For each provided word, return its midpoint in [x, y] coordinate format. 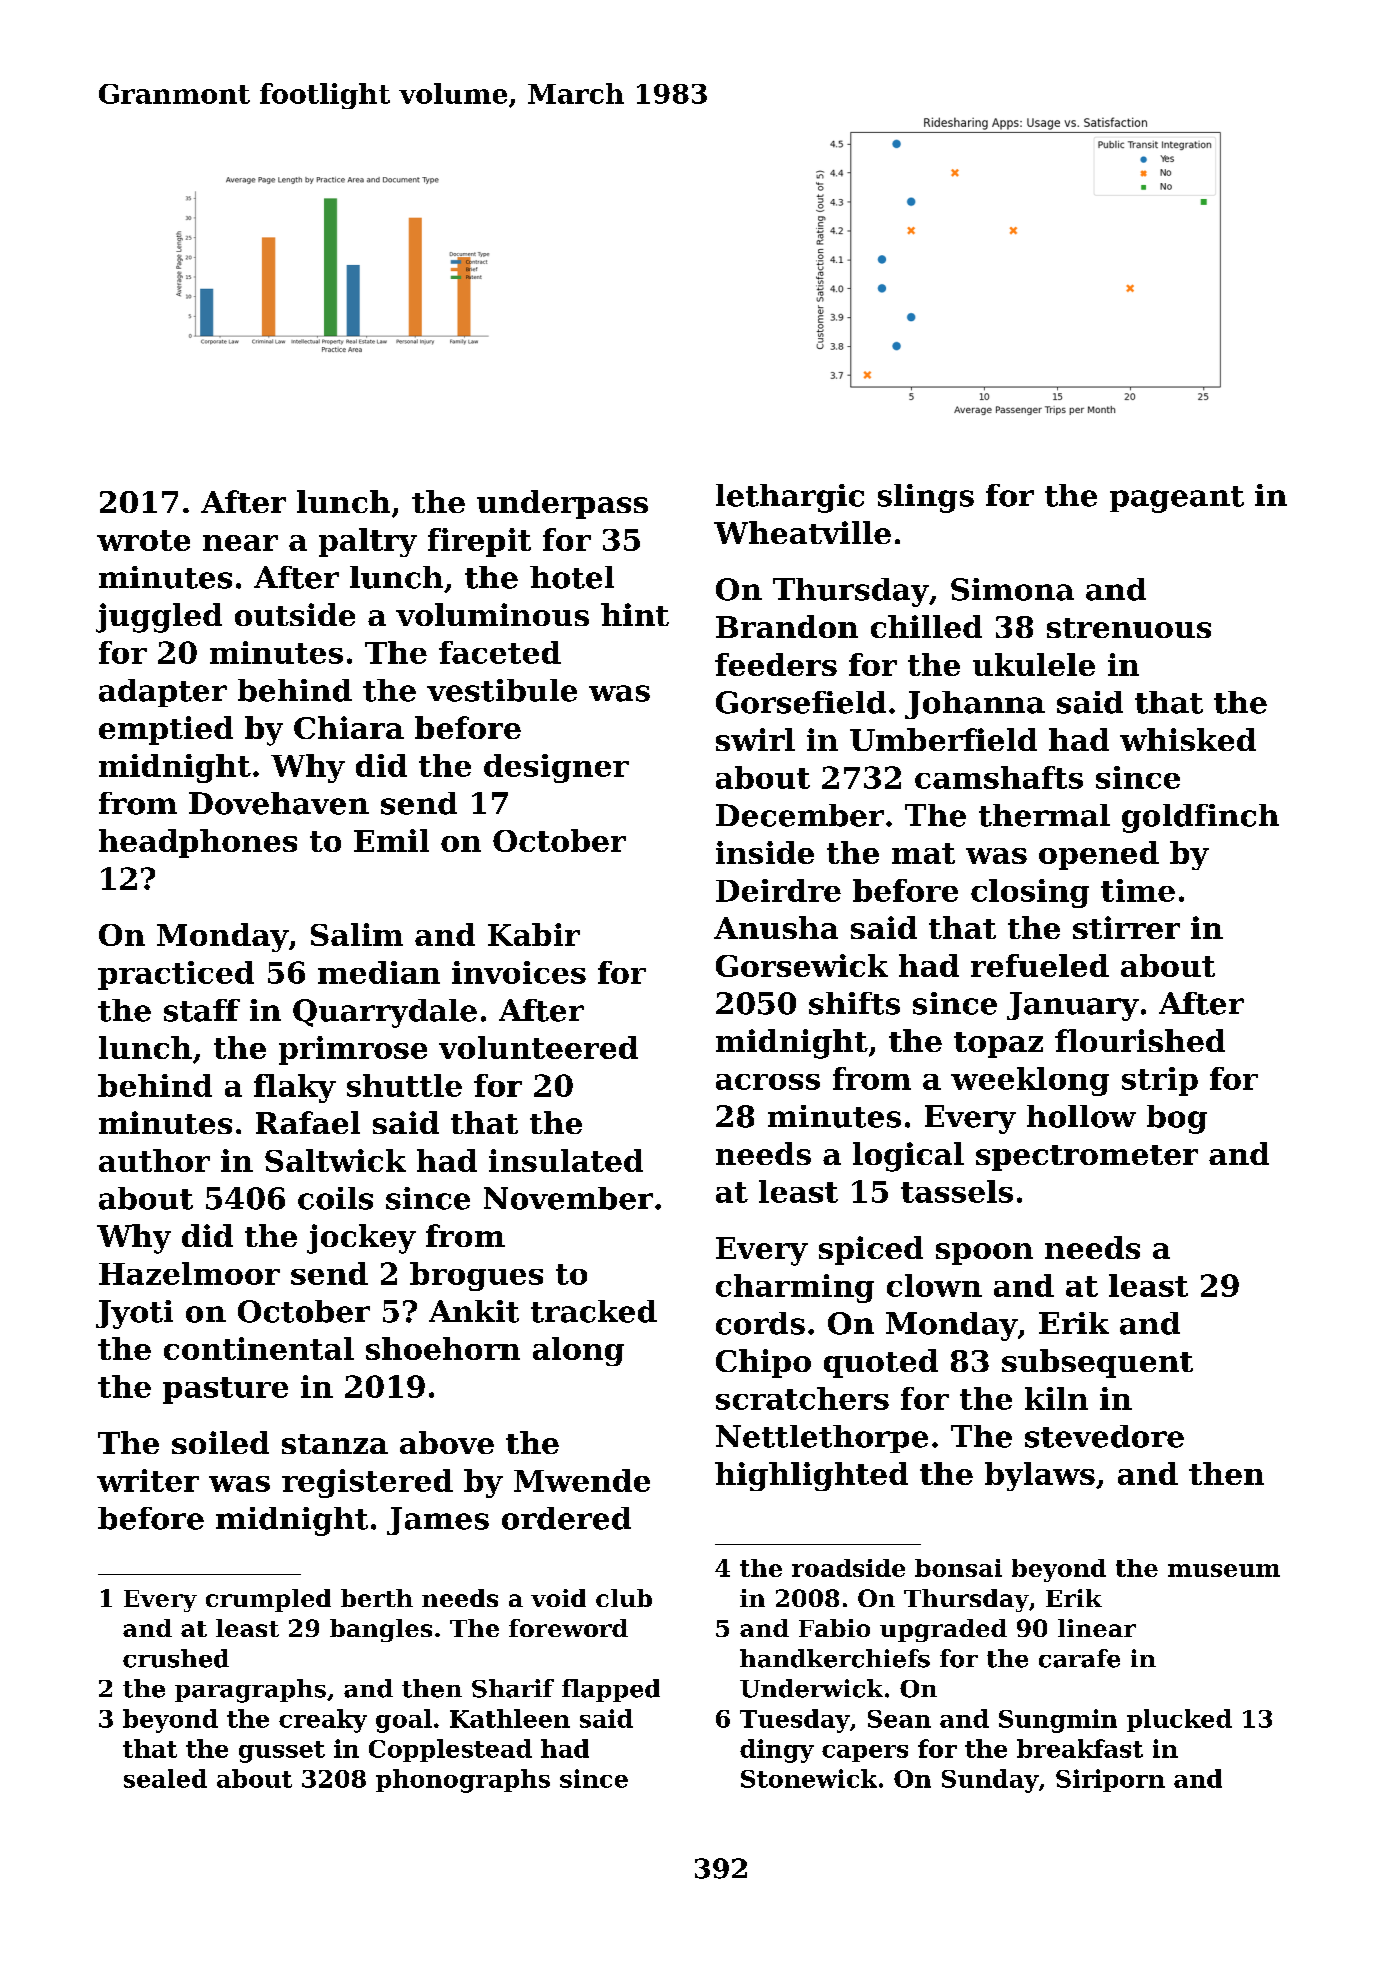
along [578, 1351]
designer [556, 768]
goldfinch [1200, 818]
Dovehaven [279, 803]
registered [367, 1483]
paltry [368, 542]
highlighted [811, 1476]
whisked [1188, 739]
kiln [1056, 1398]
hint [635, 614]
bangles [381, 1630]
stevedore [1104, 1436]
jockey [361, 1239]
